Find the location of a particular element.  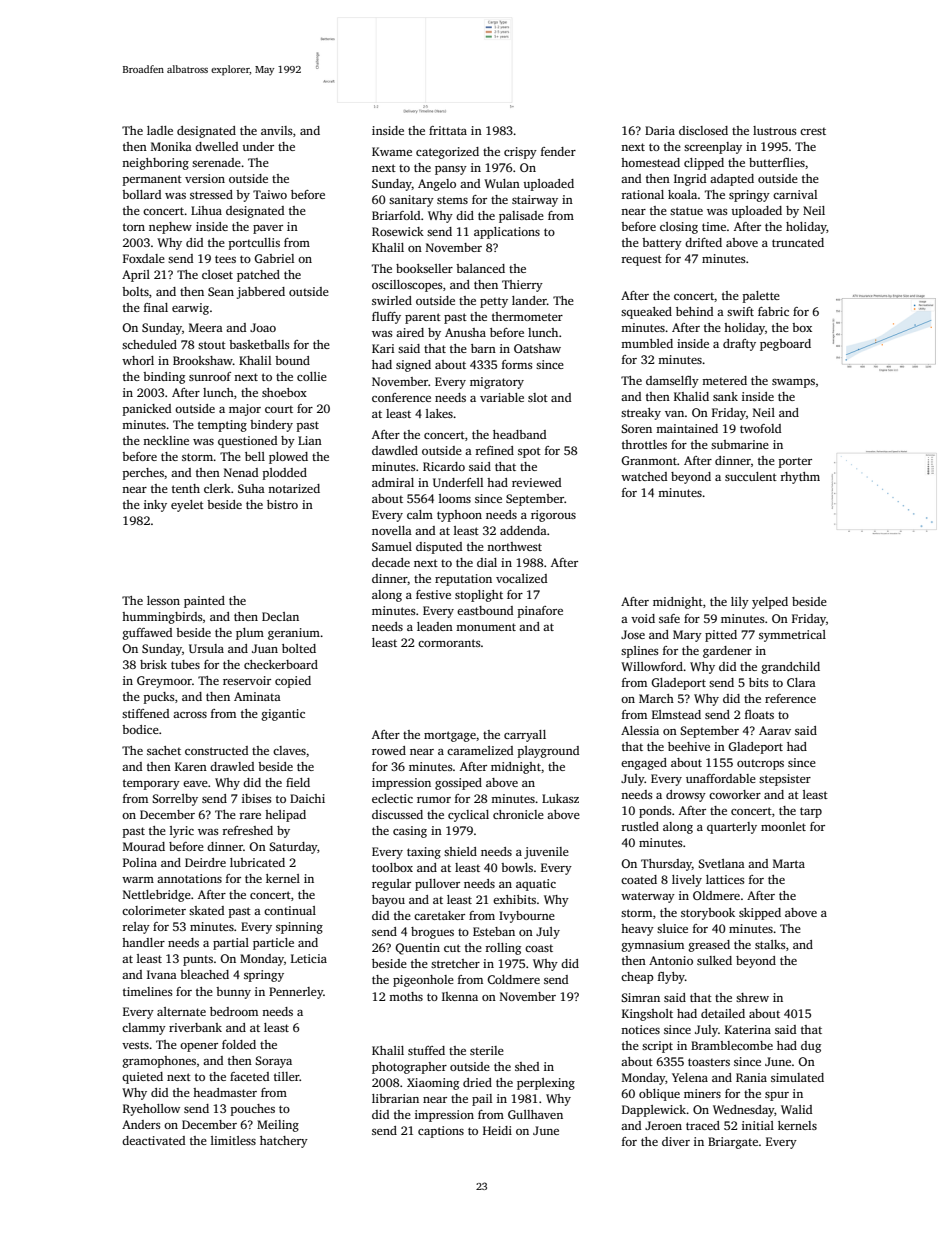

fender is located at coordinates (558, 151).
